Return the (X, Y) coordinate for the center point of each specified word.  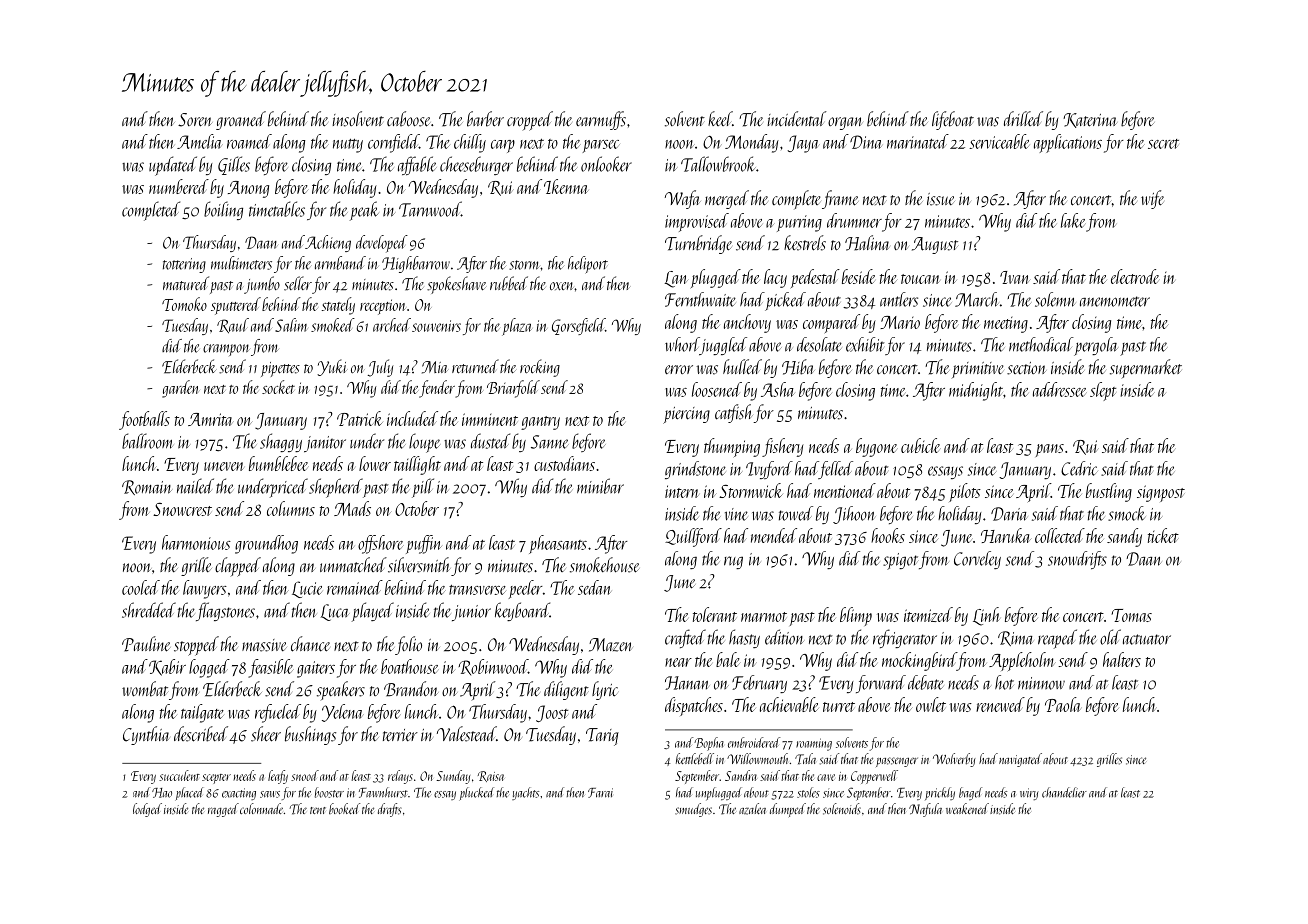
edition (784, 637)
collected (1060, 535)
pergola (1096, 346)
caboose (409, 119)
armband (340, 263)
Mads (352, 508)
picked (785, 301)
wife (1152, 199)
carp (503, 146)
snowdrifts (1077, 560)
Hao (162, 793)
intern (682, 491)
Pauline (146, 644)
